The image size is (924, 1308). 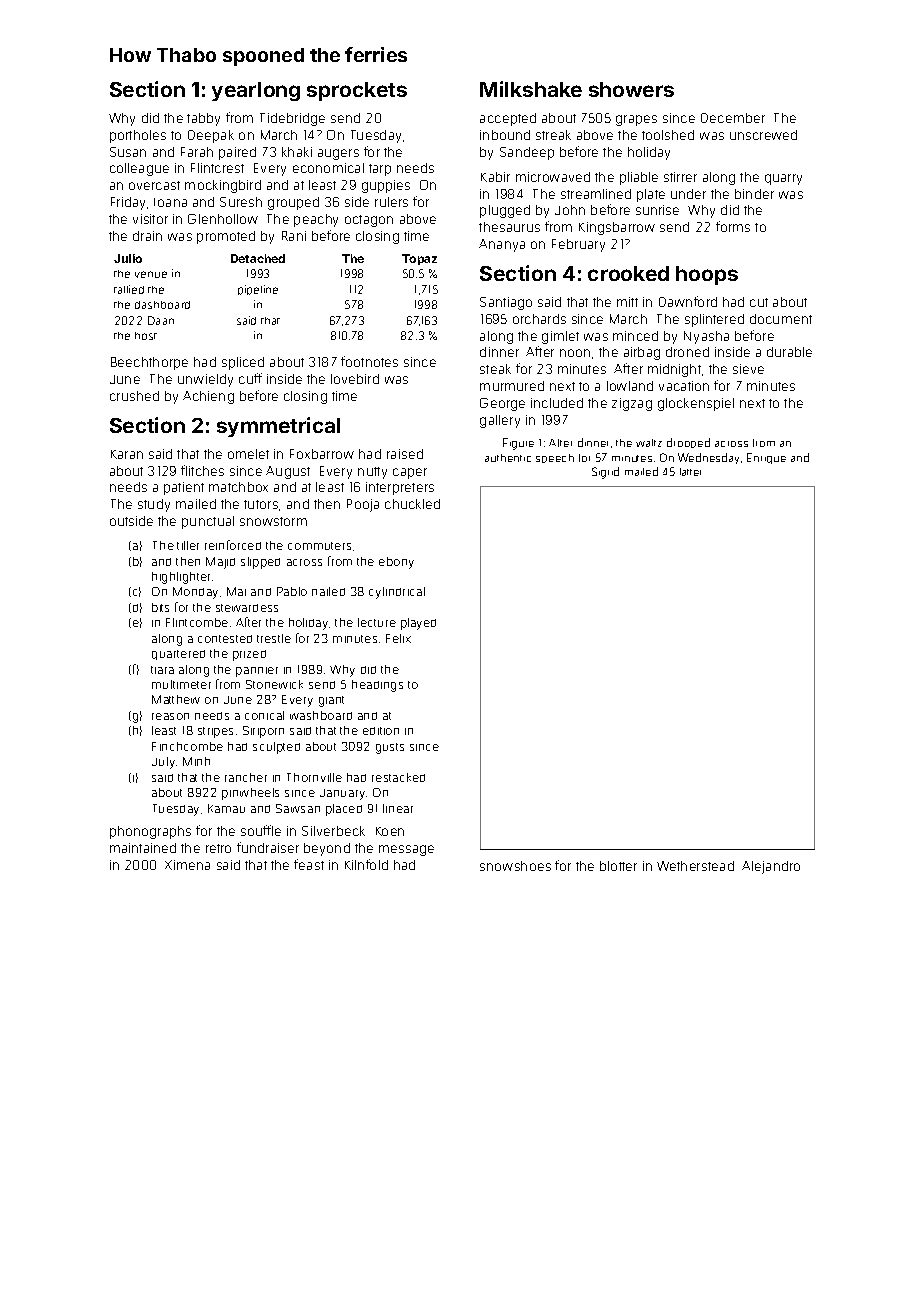 What do you see at coordinates (256, 91) in the screenshot?
I see `yearlong` at bounding box center [256, 91].
